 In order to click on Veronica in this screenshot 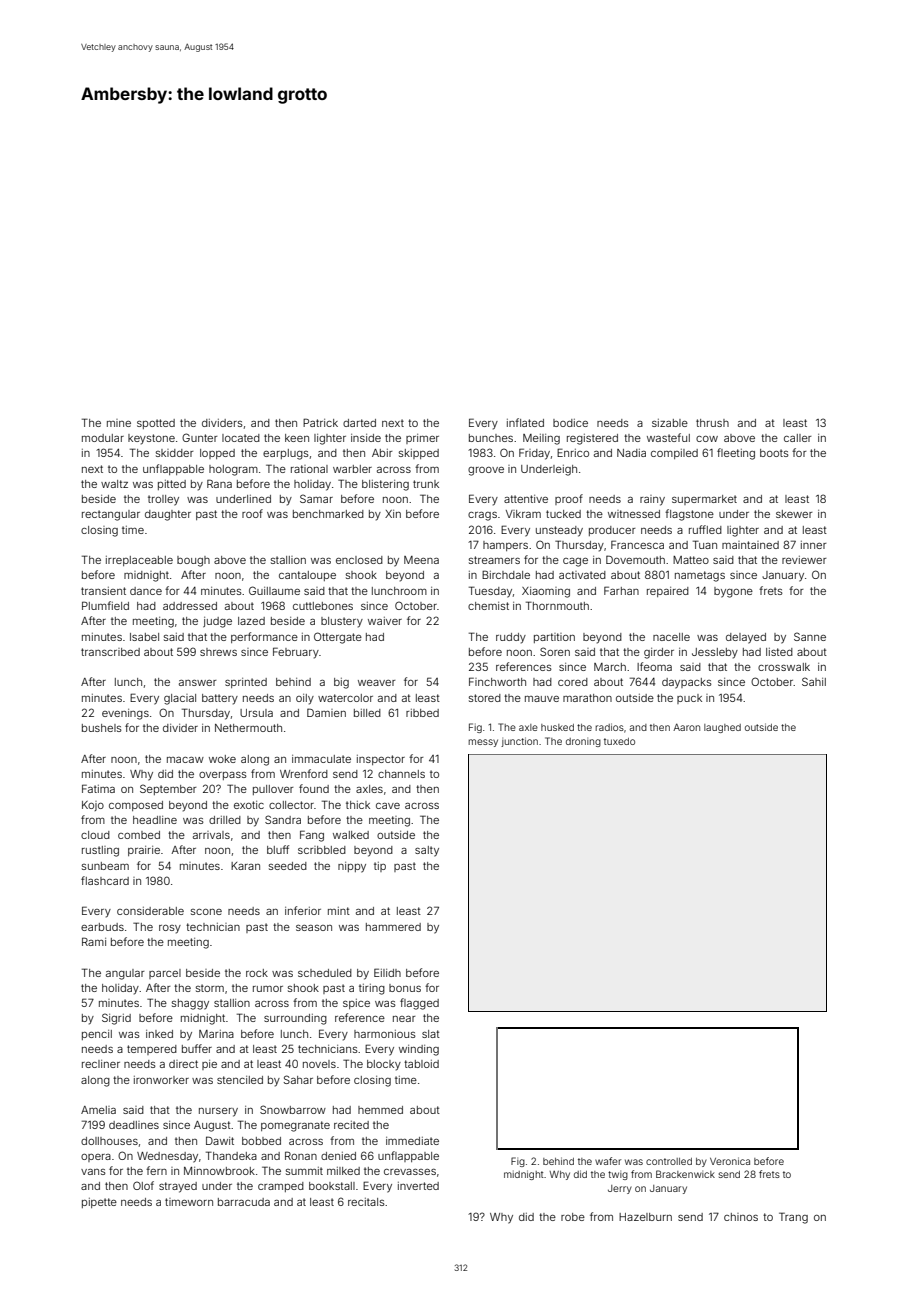, I will do `click(730, 1161)`.
